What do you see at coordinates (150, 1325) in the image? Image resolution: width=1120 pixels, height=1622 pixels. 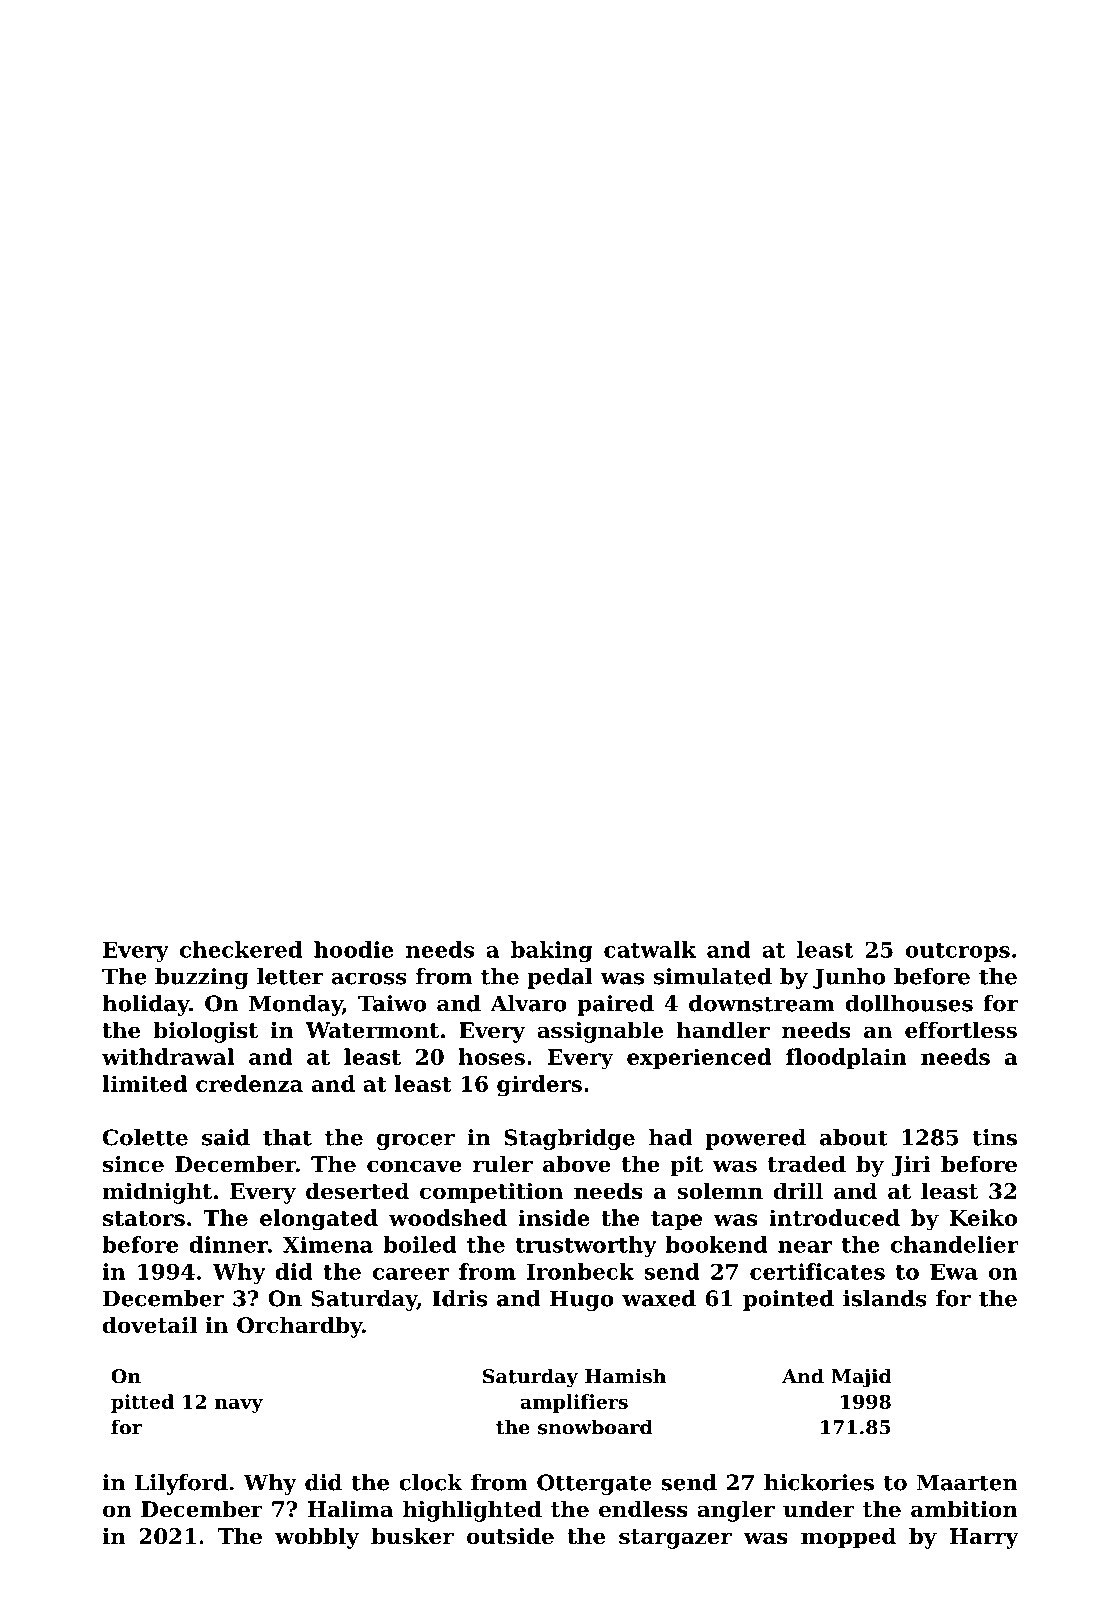 I see `dovetail` at bounding box center [150, 1325].
